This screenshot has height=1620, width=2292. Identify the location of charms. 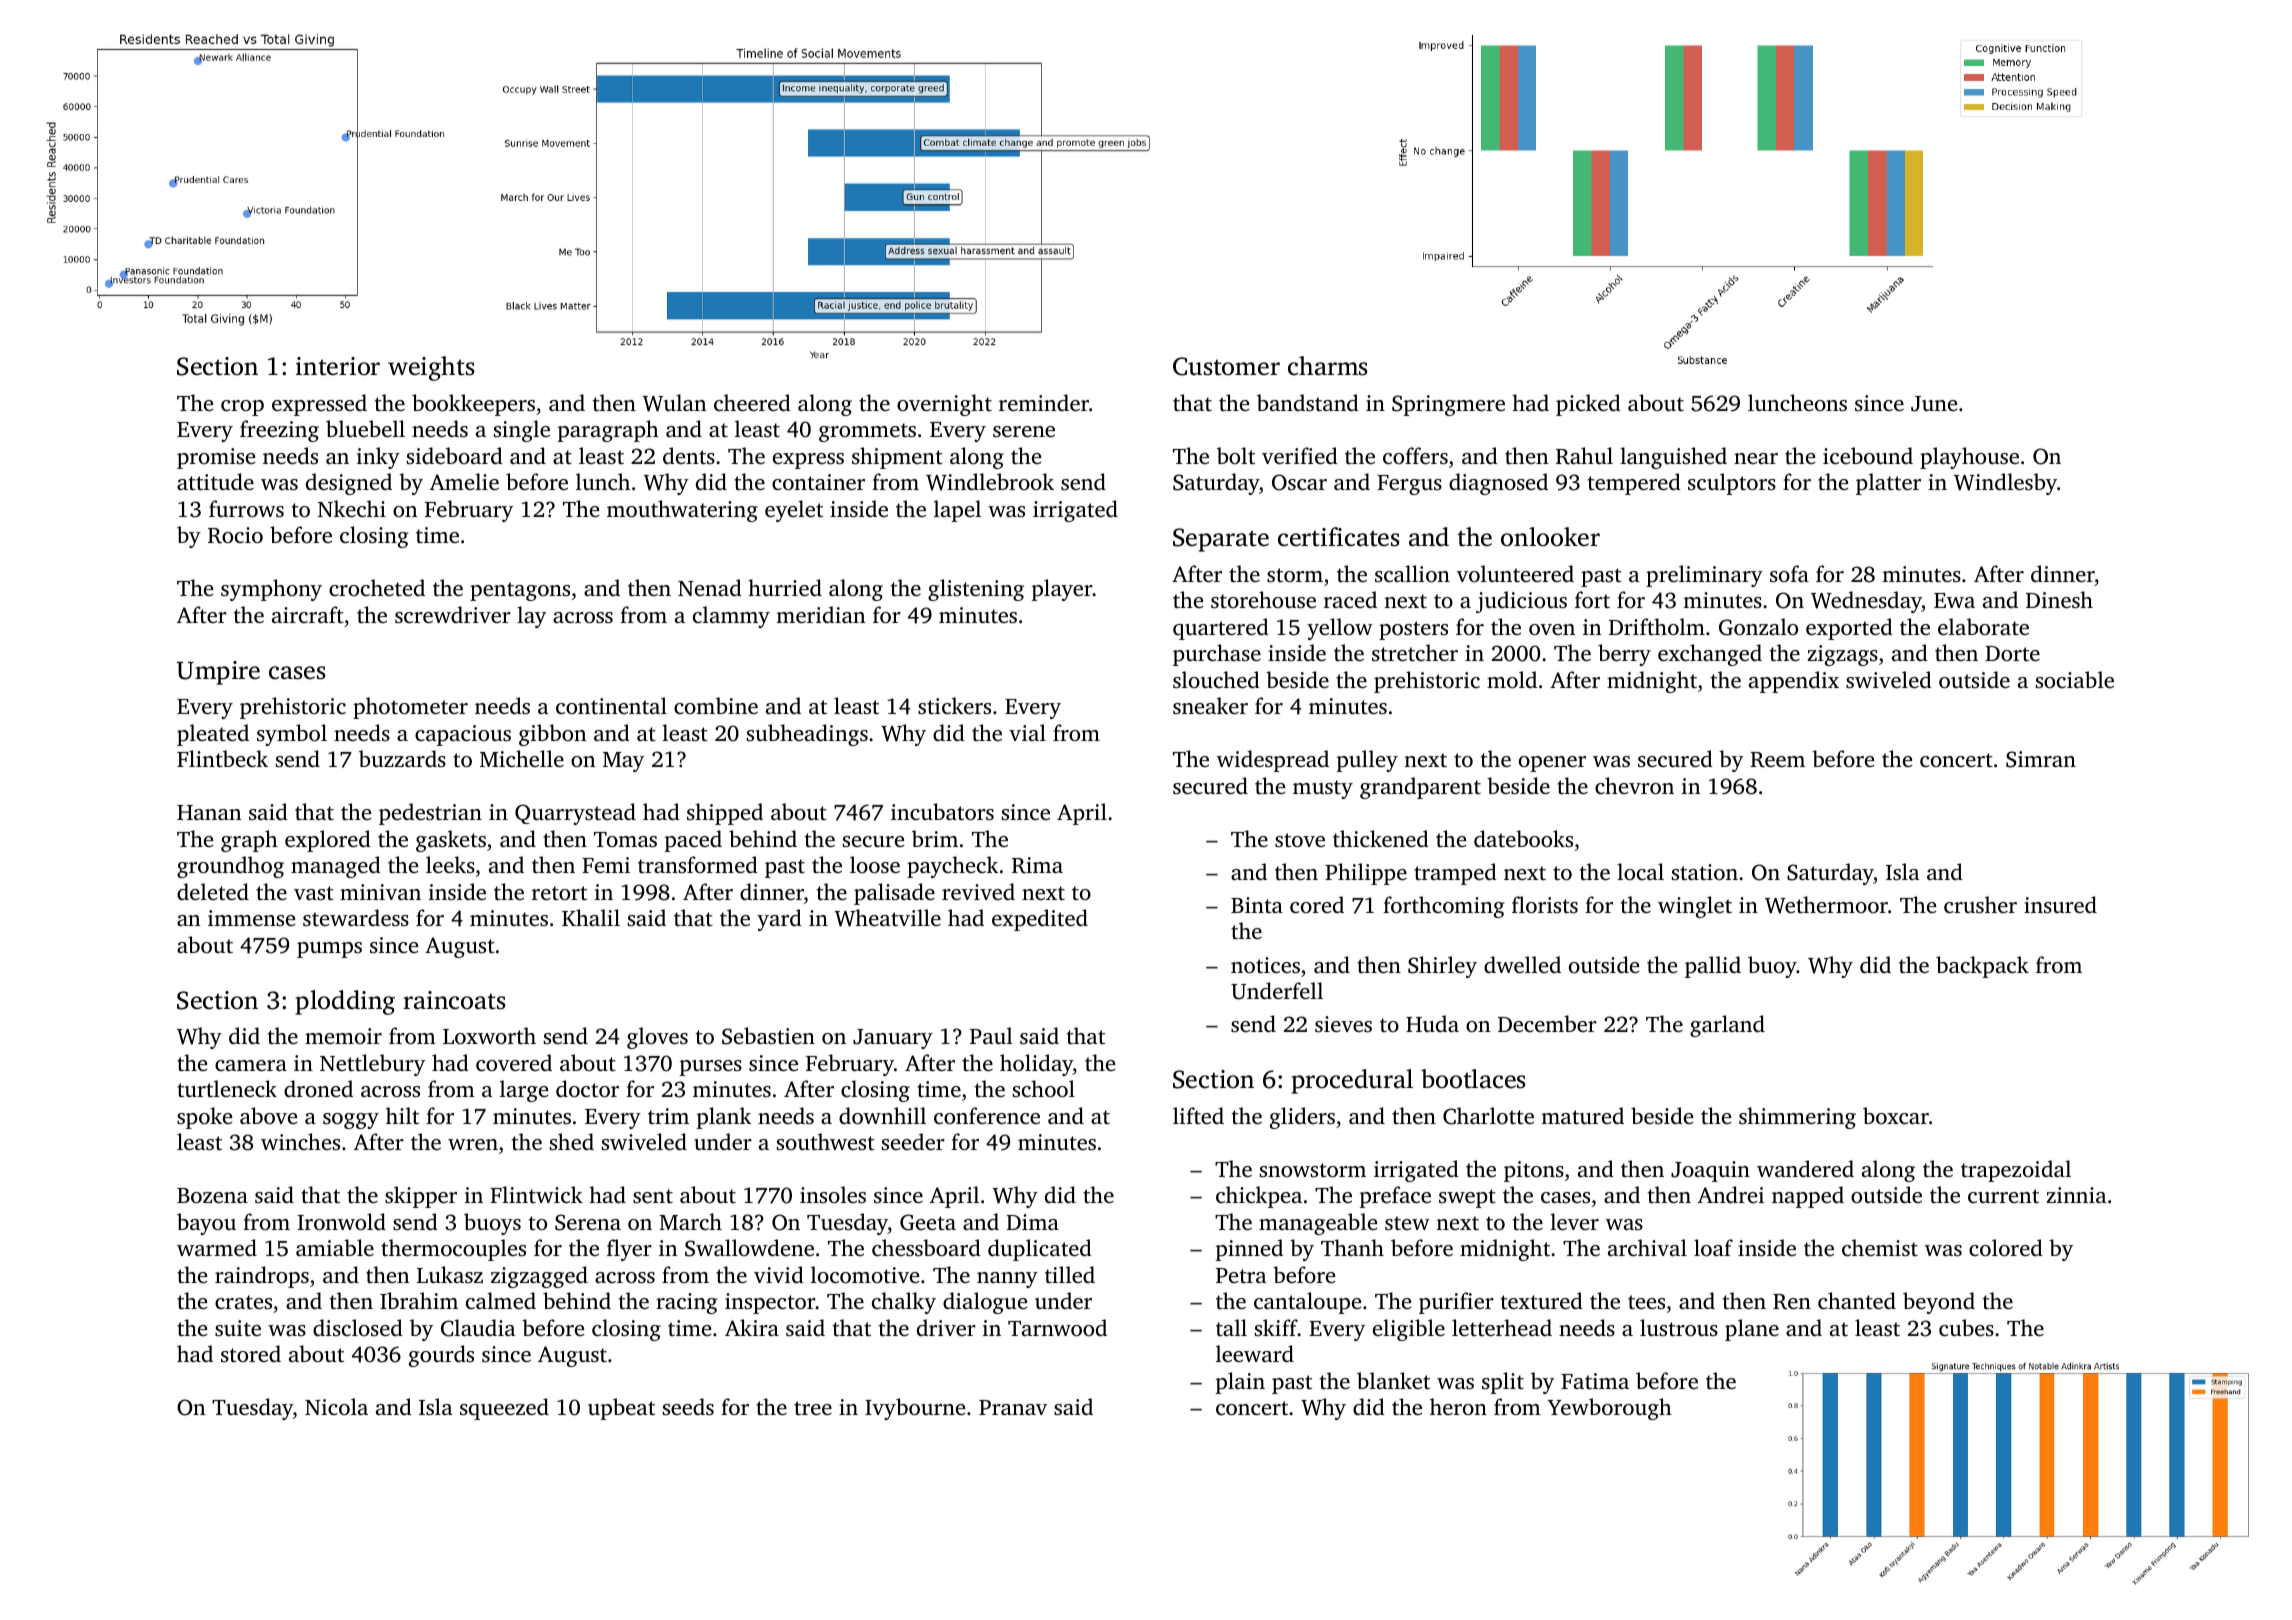
(1328, 366).
